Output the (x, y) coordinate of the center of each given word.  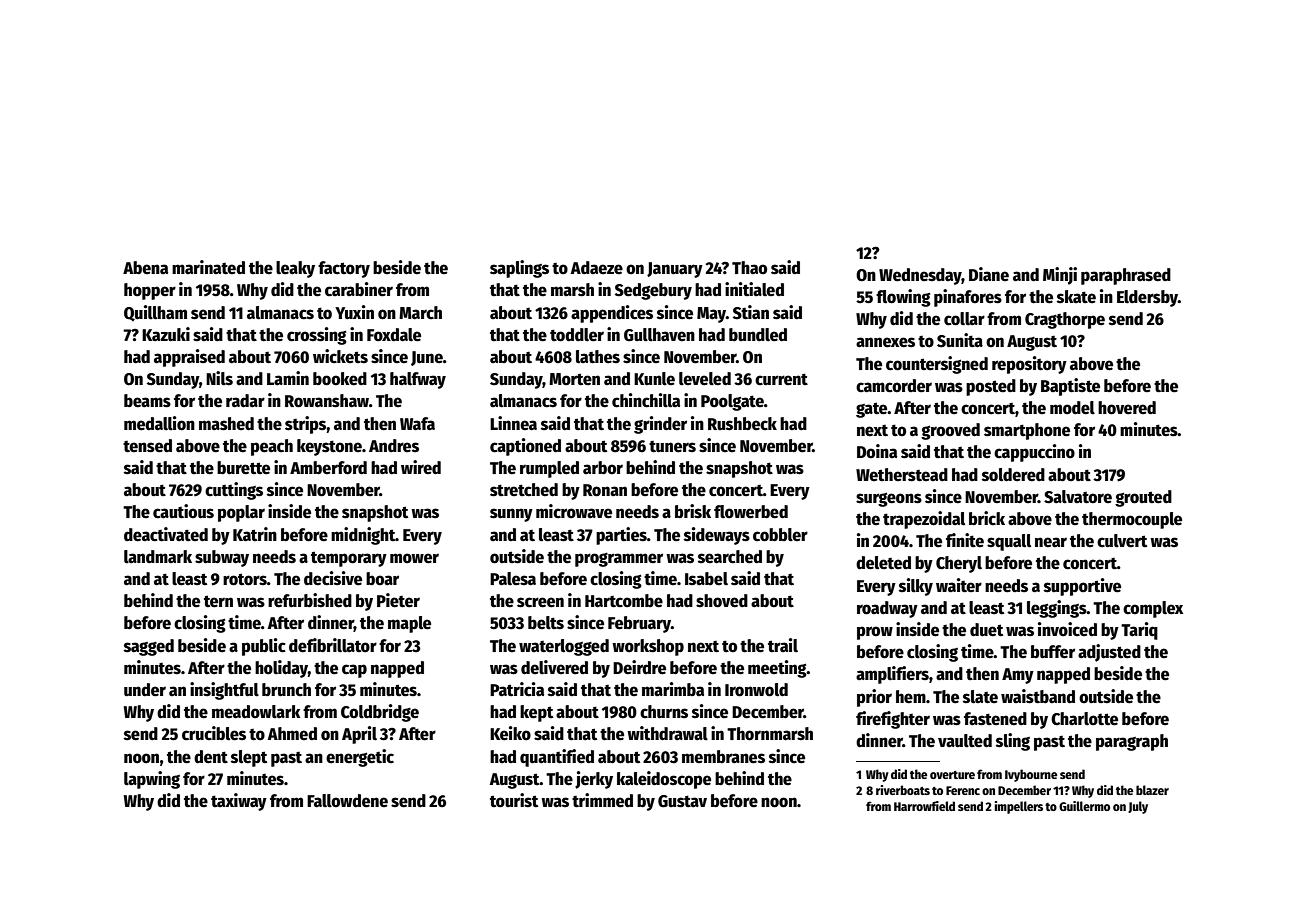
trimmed (602, 800)
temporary (349, 559)
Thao (749, 268)
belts (546, 623)
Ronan (605, 490)
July (1138, 807)
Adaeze (596, 268)
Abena (145, 268)
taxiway (239, 802)
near (1051, 542)
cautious (183, 511)
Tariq (1139, 631)
